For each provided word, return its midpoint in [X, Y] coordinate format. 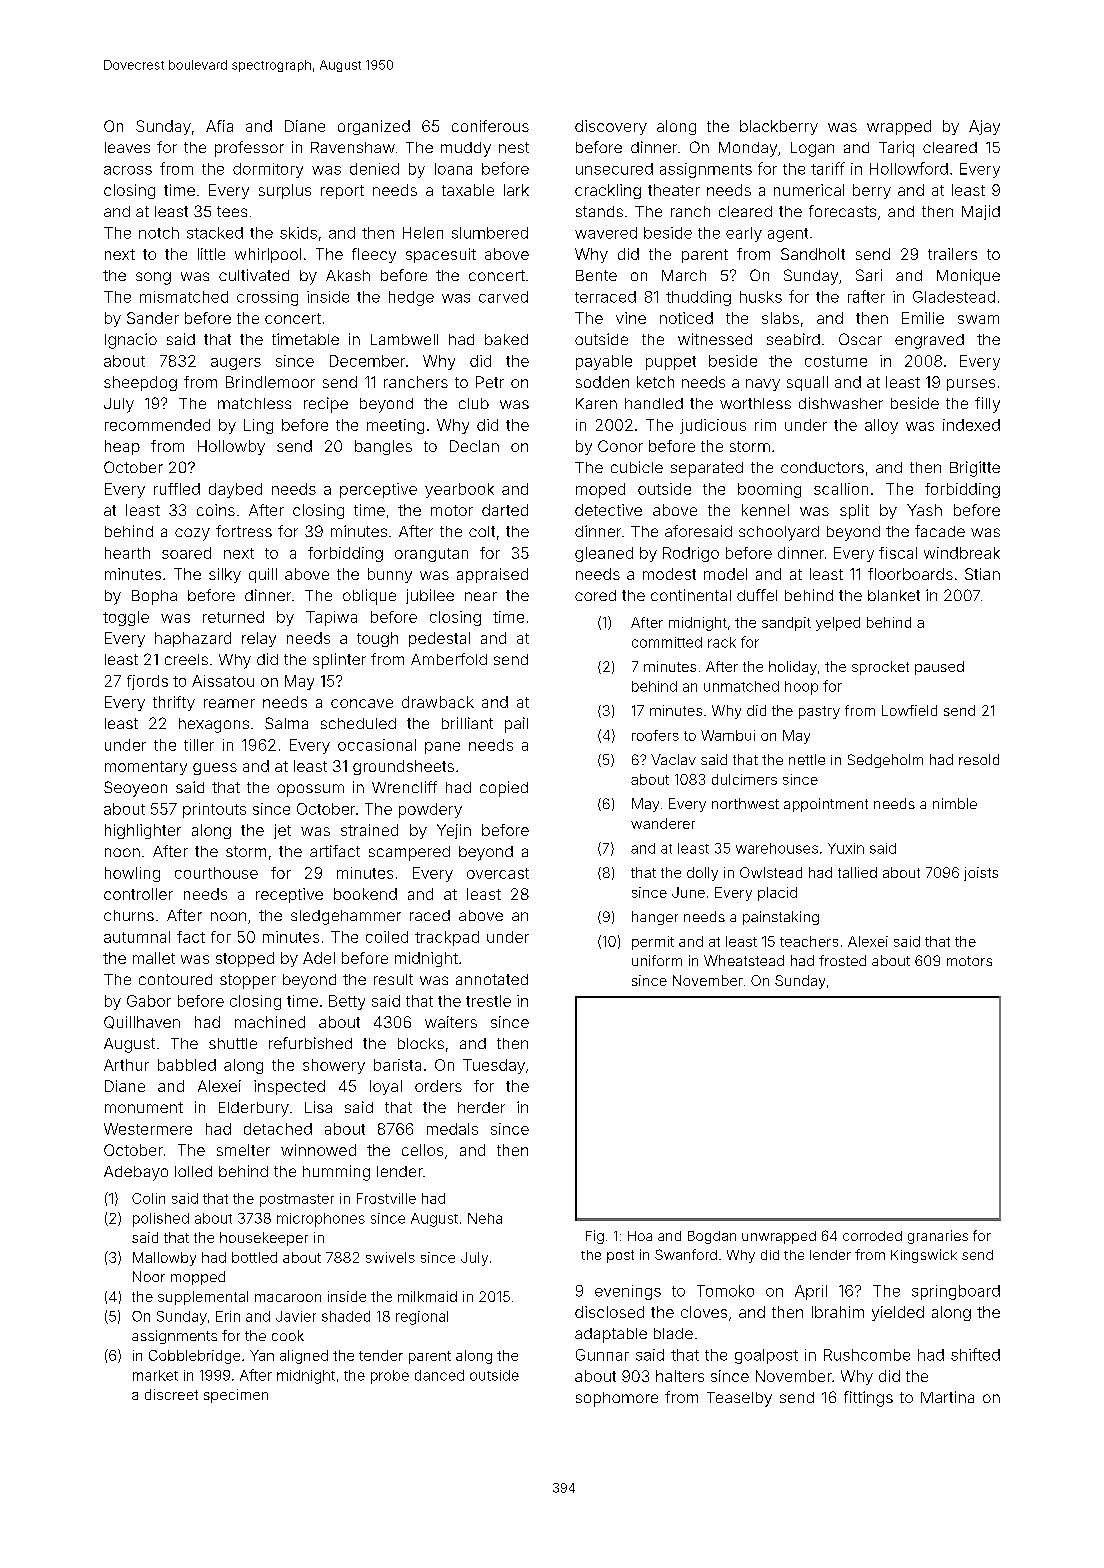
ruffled [177, 489]
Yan [262, 1355]
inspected [289, 1087]
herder [481, 1107]
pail [516, 725]
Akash [348, 275]
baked [506, 339]
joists [981, 874]
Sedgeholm [885, 761]
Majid [981, 212]
